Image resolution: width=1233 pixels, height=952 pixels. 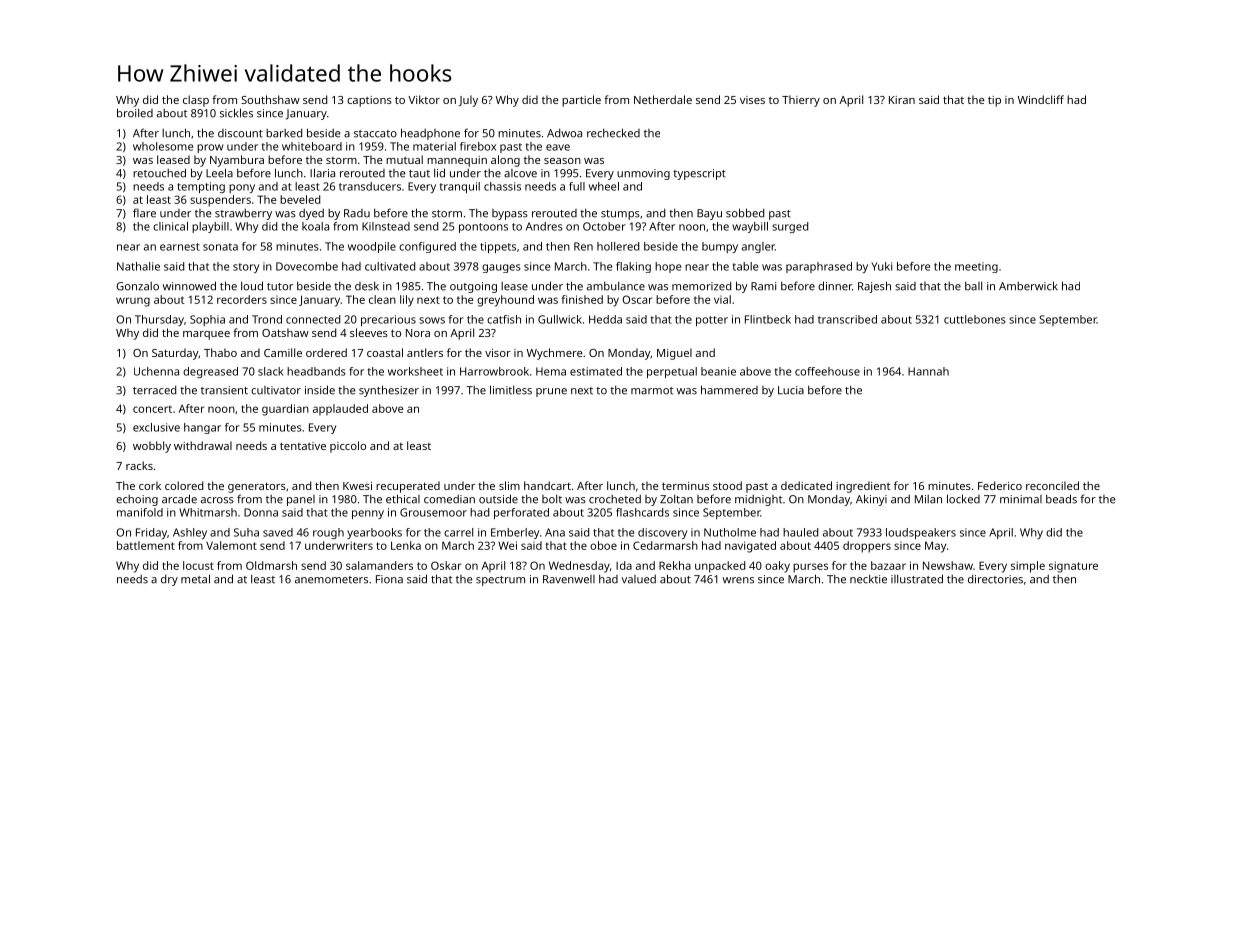 I want to click on Uchenna, so click(x=156, y=371).
